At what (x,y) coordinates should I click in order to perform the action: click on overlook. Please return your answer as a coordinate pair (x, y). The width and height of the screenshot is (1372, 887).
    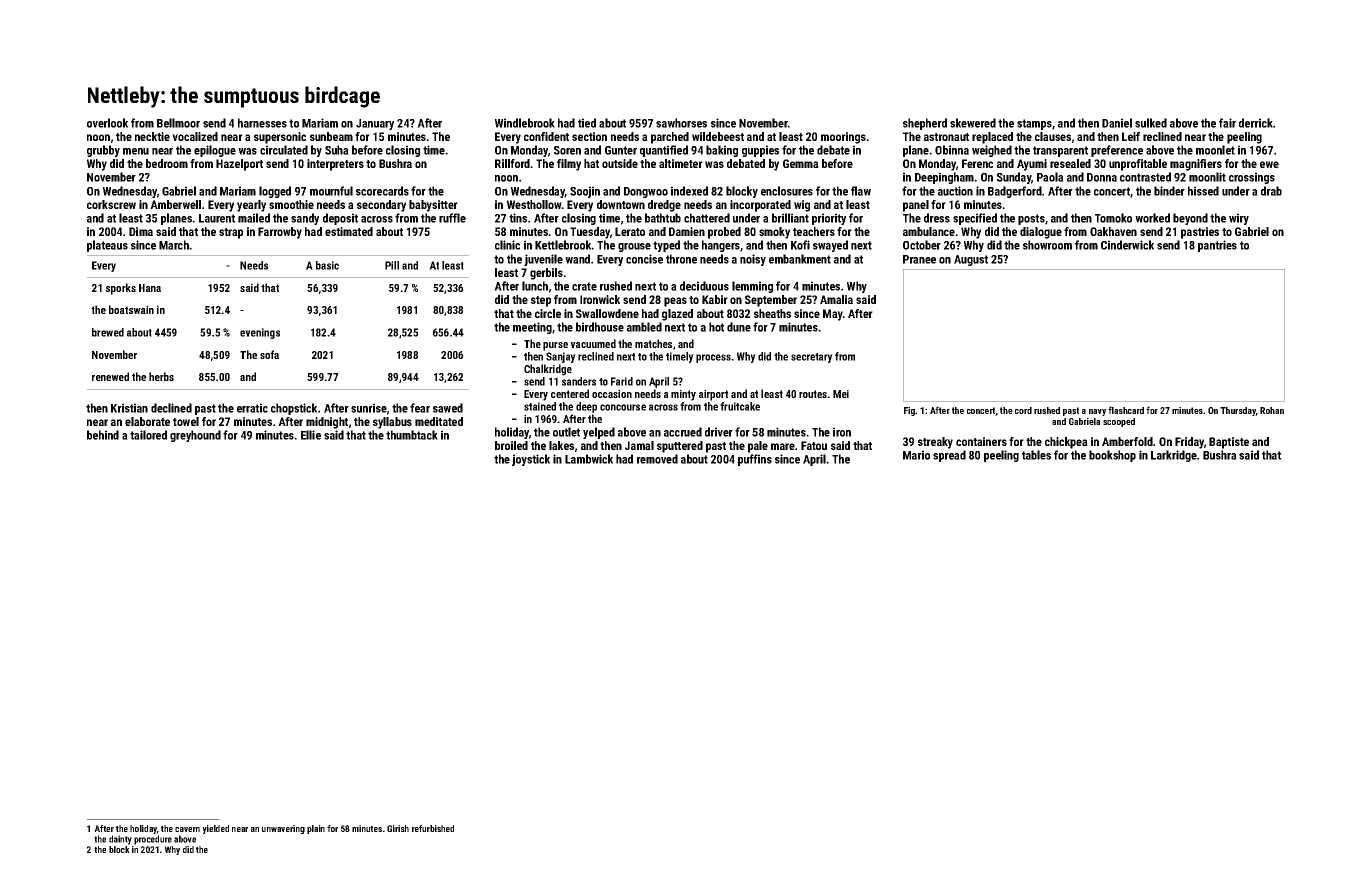
    Looking at the image, I should click on (107, 123).
